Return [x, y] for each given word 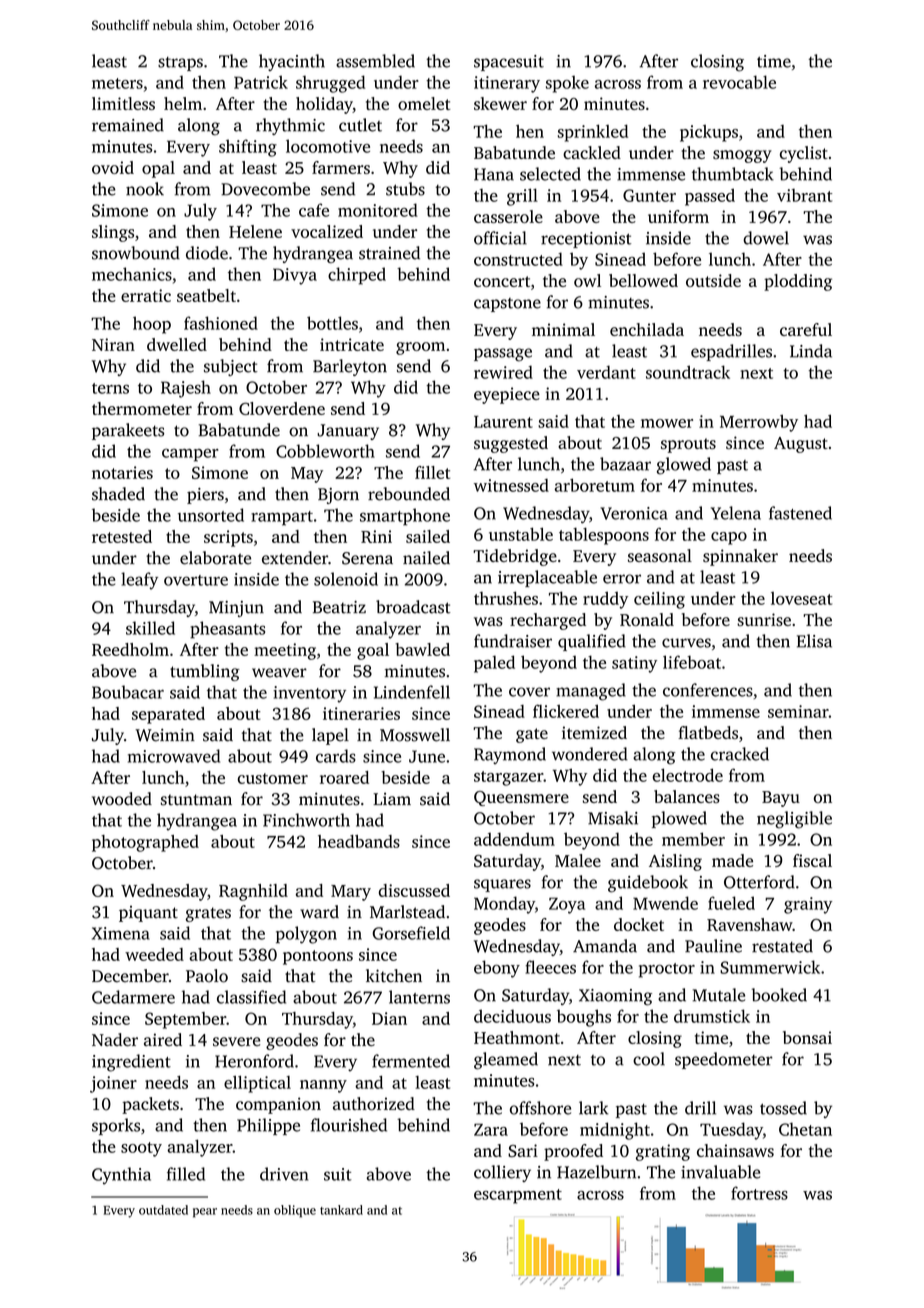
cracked [740, 754]
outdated [163, 1210]
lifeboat [692, 662]
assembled [375, 61]
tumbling [205, 672]
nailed [426, 558]
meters [117, 83]
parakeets [128, 431]
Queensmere [521, 798]
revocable [739, 82]
